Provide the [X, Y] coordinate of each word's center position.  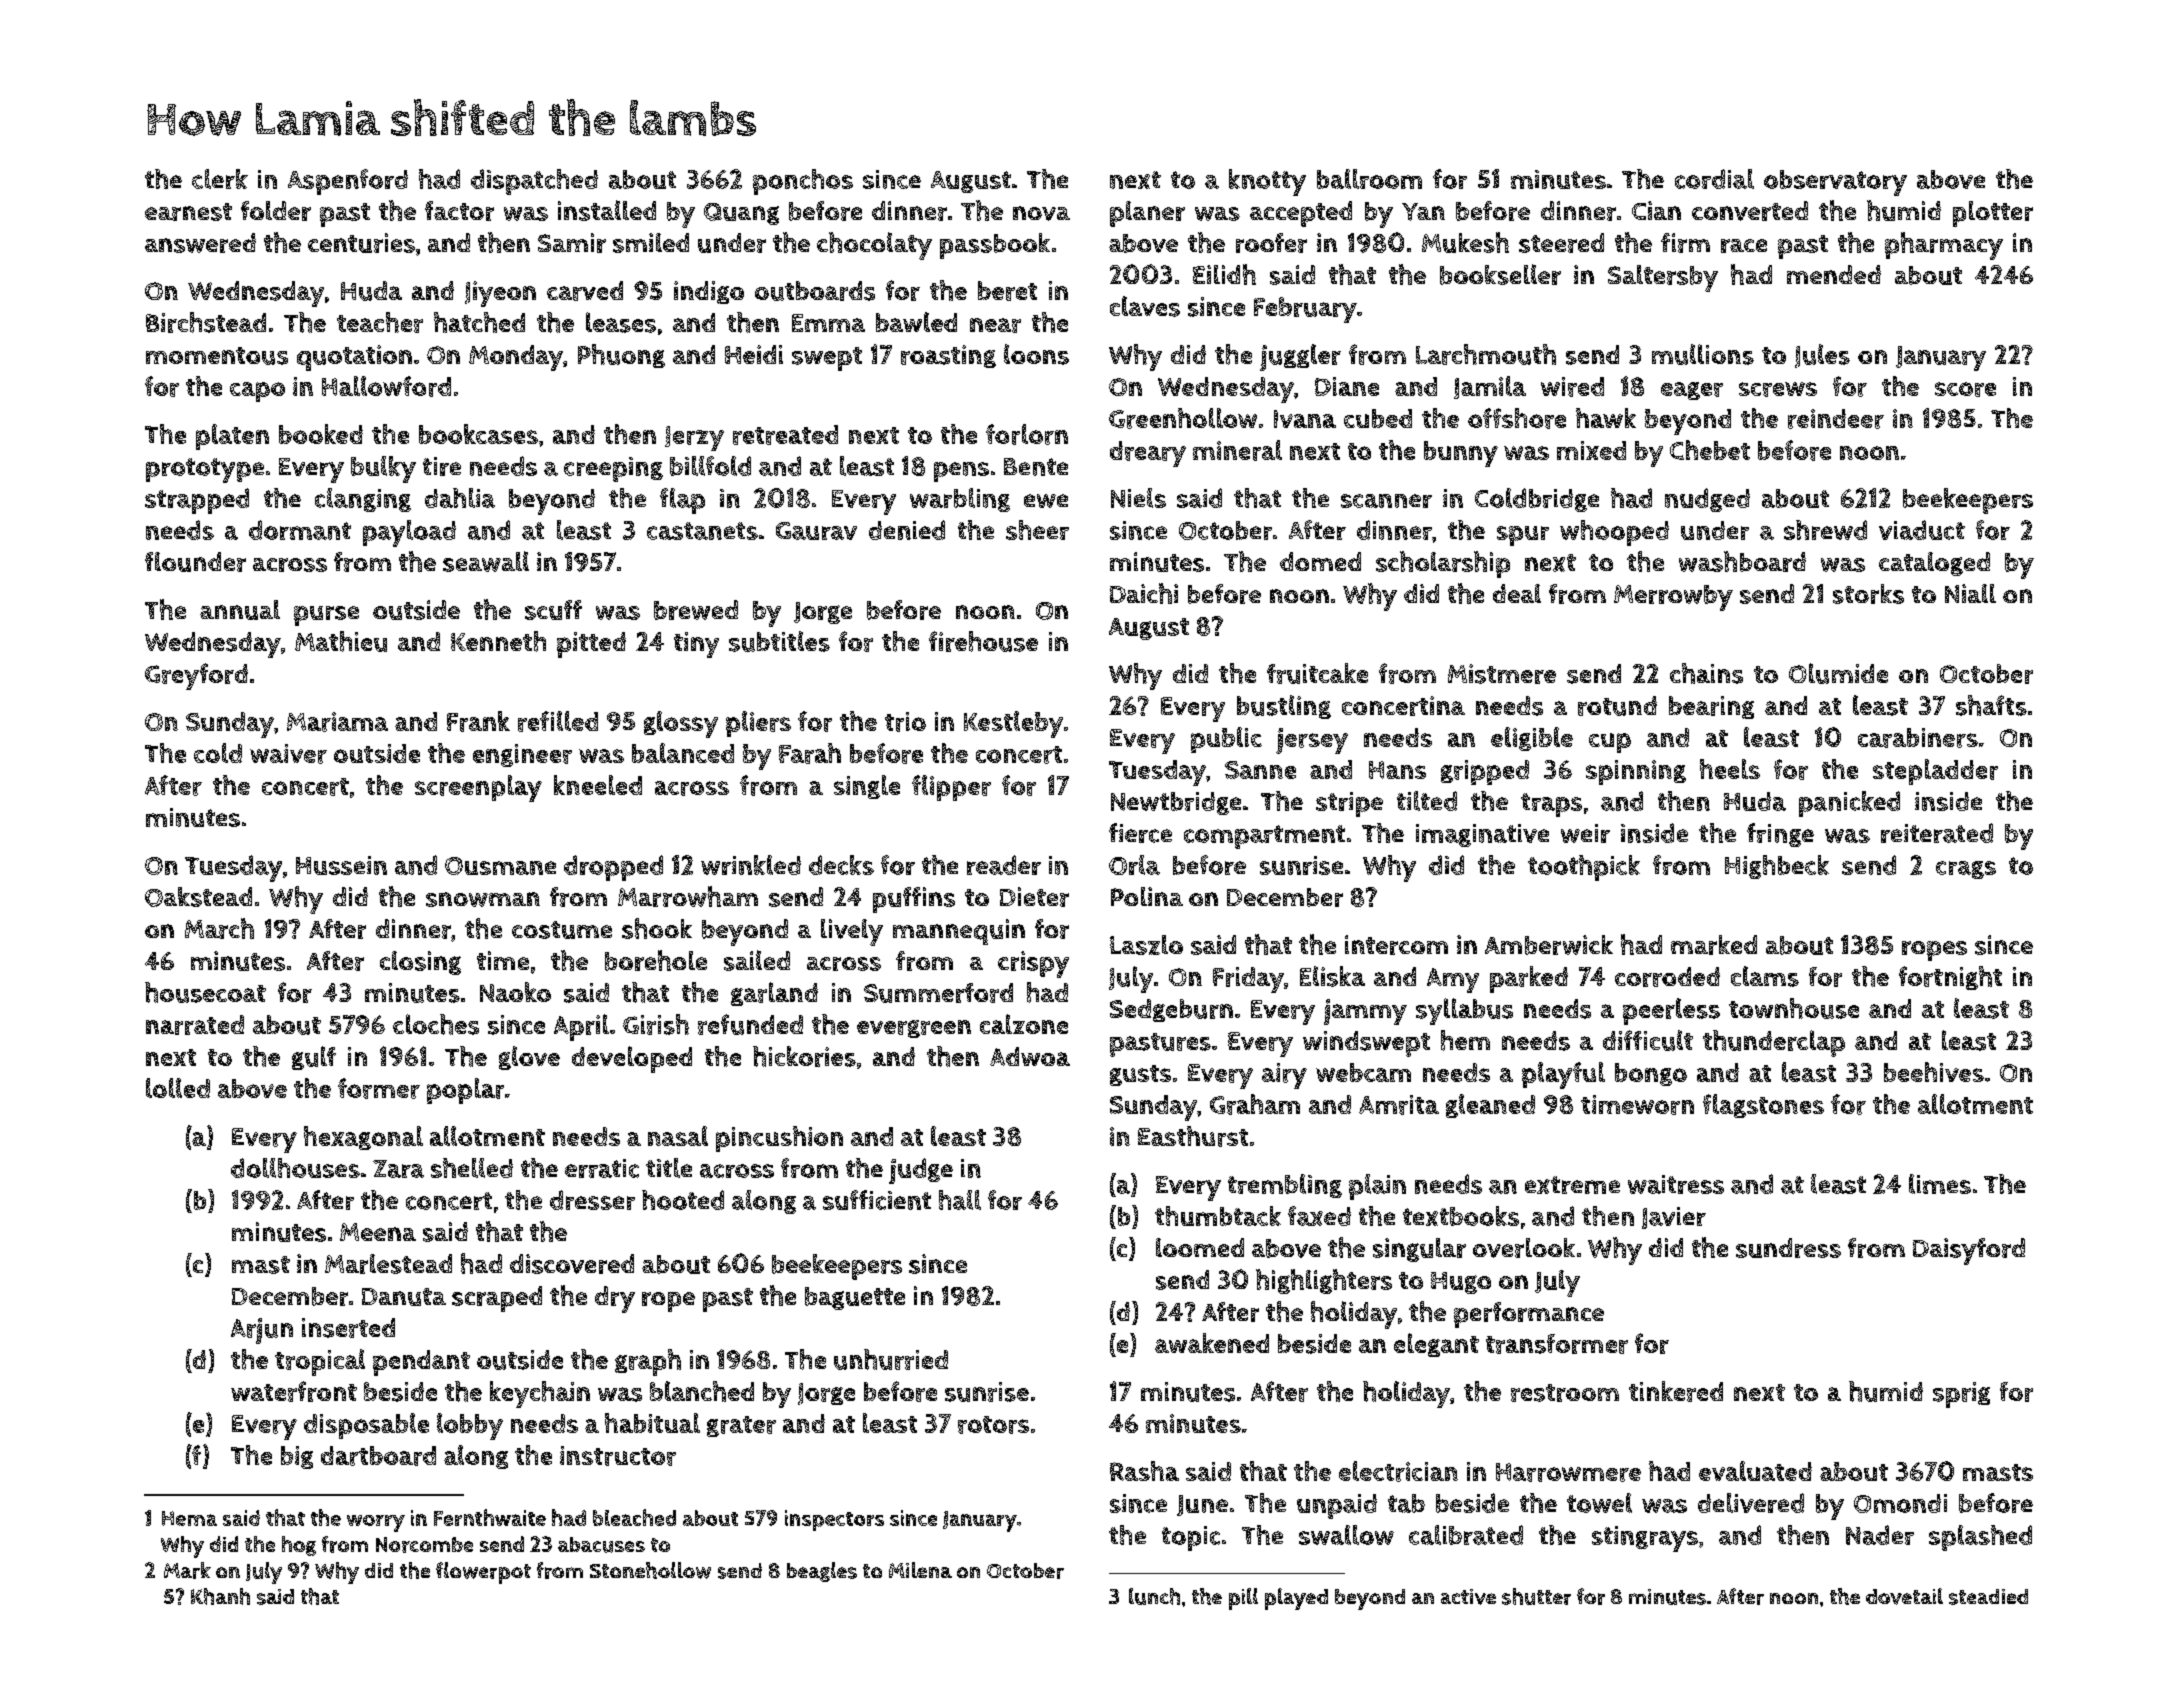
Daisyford [1969, 1251]
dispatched [534, 182]
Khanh [220, 1596]
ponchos [803, 182]
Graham [1255, 1104]
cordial [1714, 179]
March [219, 928]
